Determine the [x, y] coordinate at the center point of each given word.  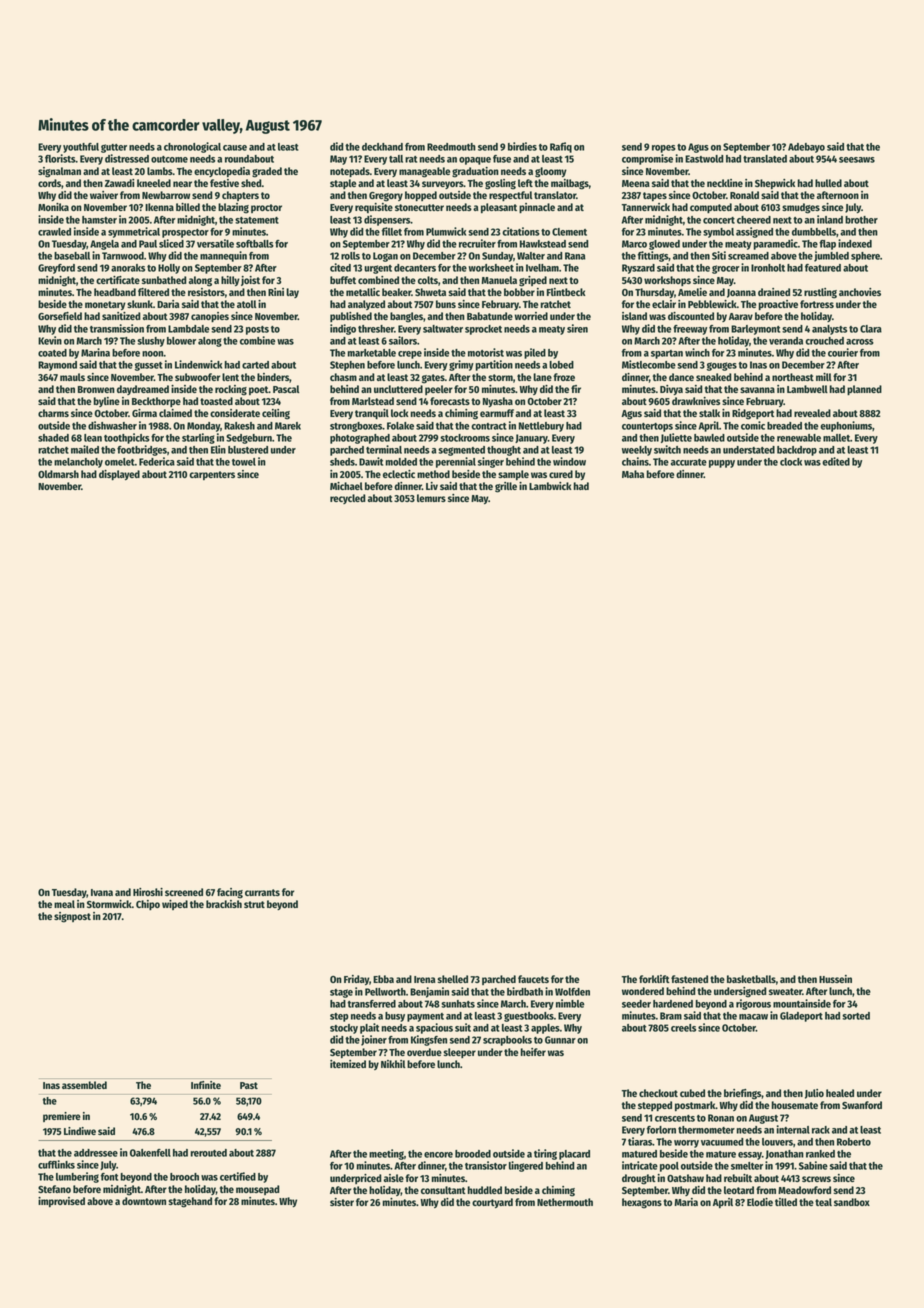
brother [861, 220]
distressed [127, 158]
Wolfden [572, 992]
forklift [654, 979]
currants [262, 892]
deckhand [382, 147]
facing [230, 893]
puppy [722, 464]
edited [836, 461]
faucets [533, 979]
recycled [347, 499]
